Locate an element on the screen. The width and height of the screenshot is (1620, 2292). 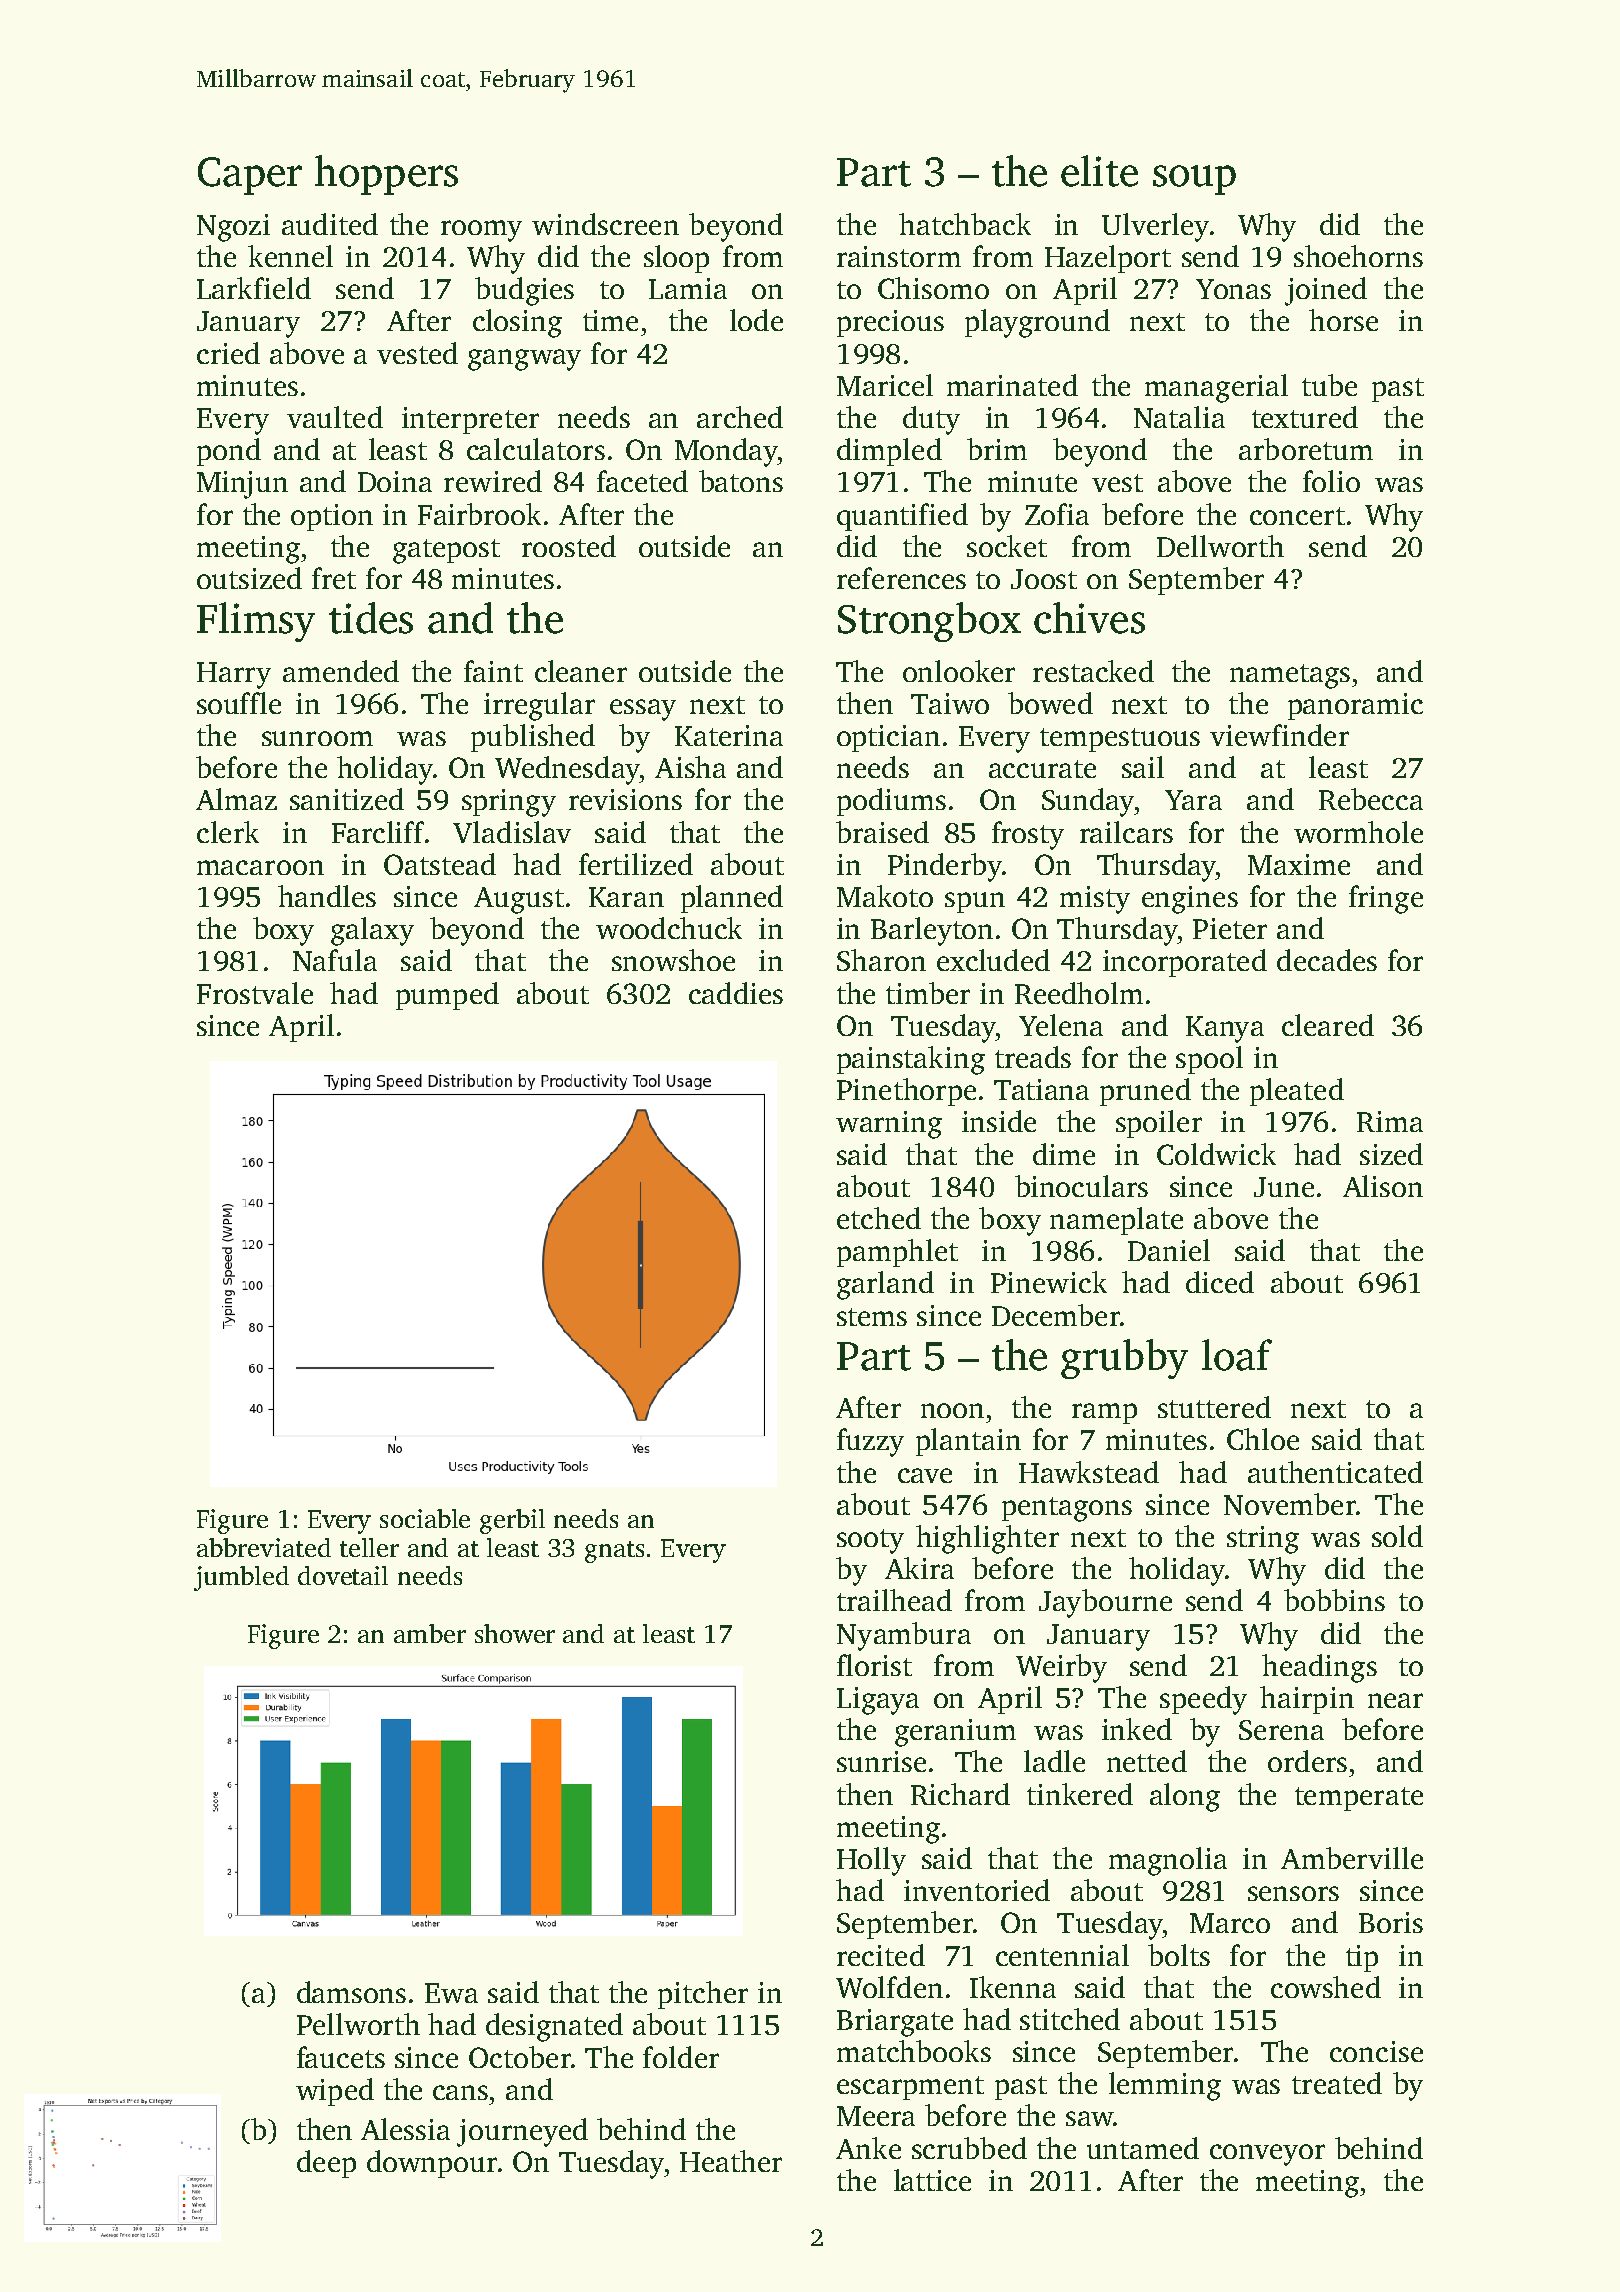
elite is located at coordinates (1099, 171).
